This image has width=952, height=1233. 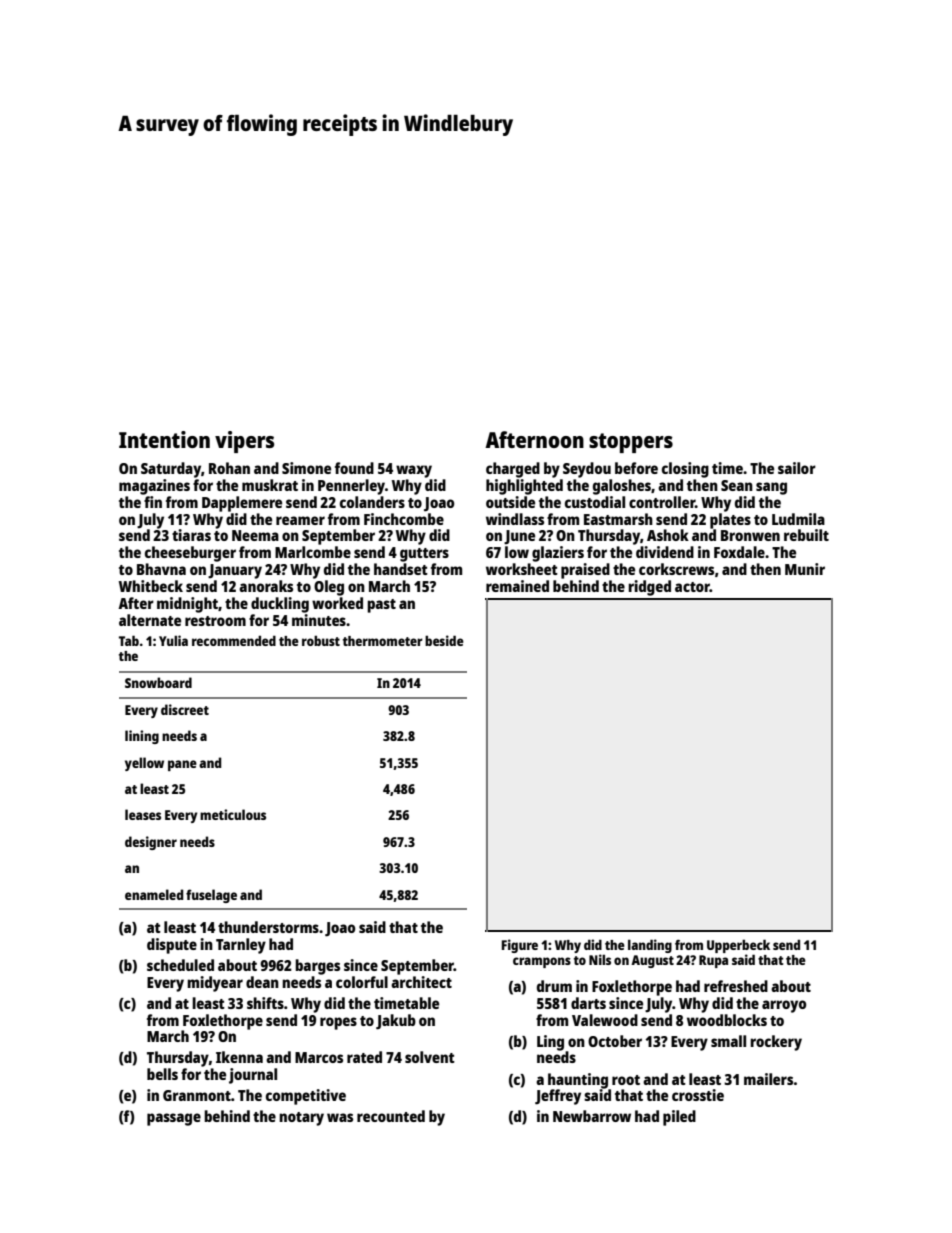 I want to click on meticulous, so click(x=233, y=814).
